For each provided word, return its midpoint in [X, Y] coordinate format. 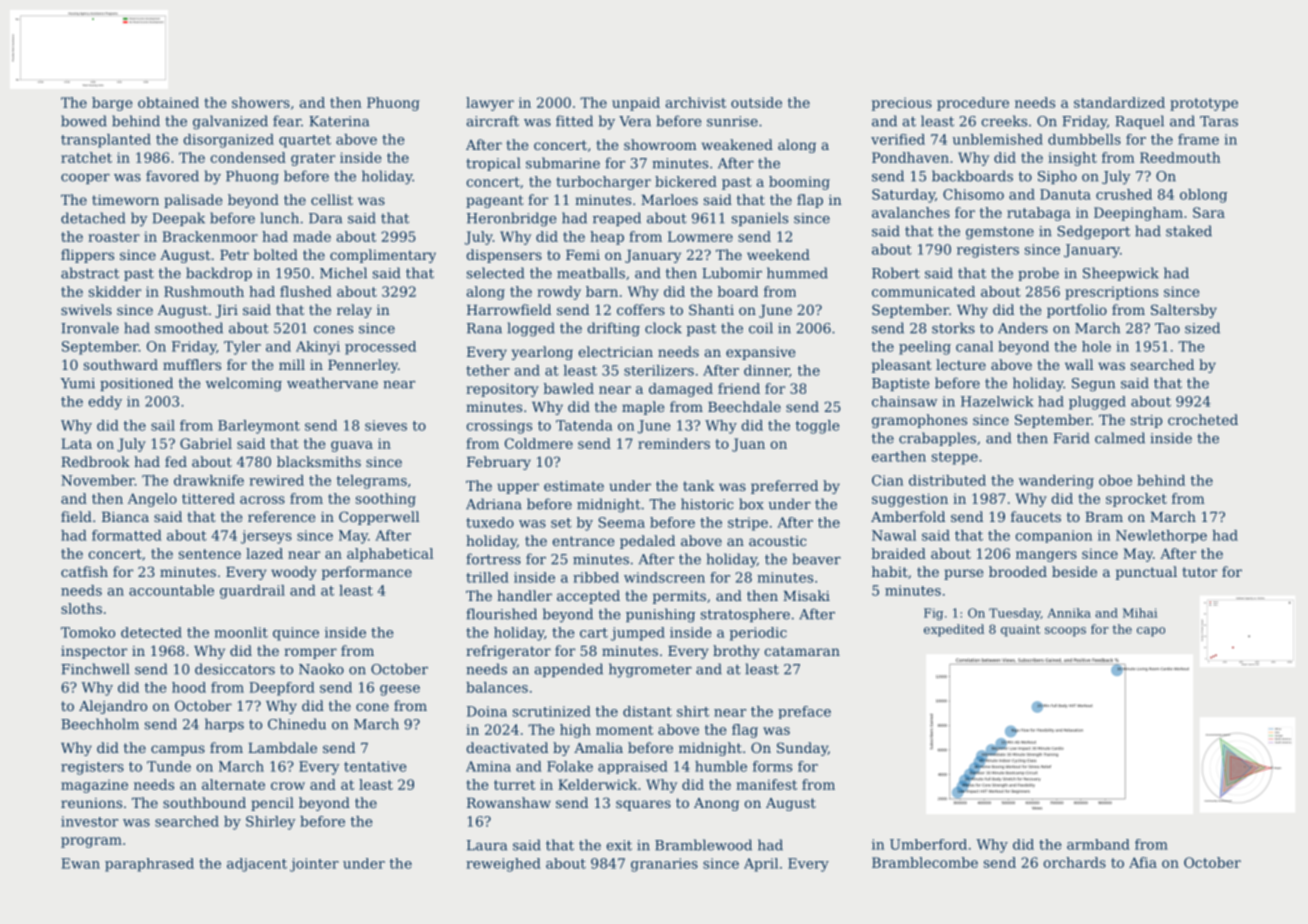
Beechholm [100, 724]
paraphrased [149, 865]
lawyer [490, 104]
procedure [973, 104]
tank [698, 485]
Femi [583, 255]
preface [804, 712]
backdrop [219, 274]
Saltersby [1184, 311]
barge [112, 104]
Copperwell [379, 518]
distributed [947, 480]
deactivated [507, 747]
